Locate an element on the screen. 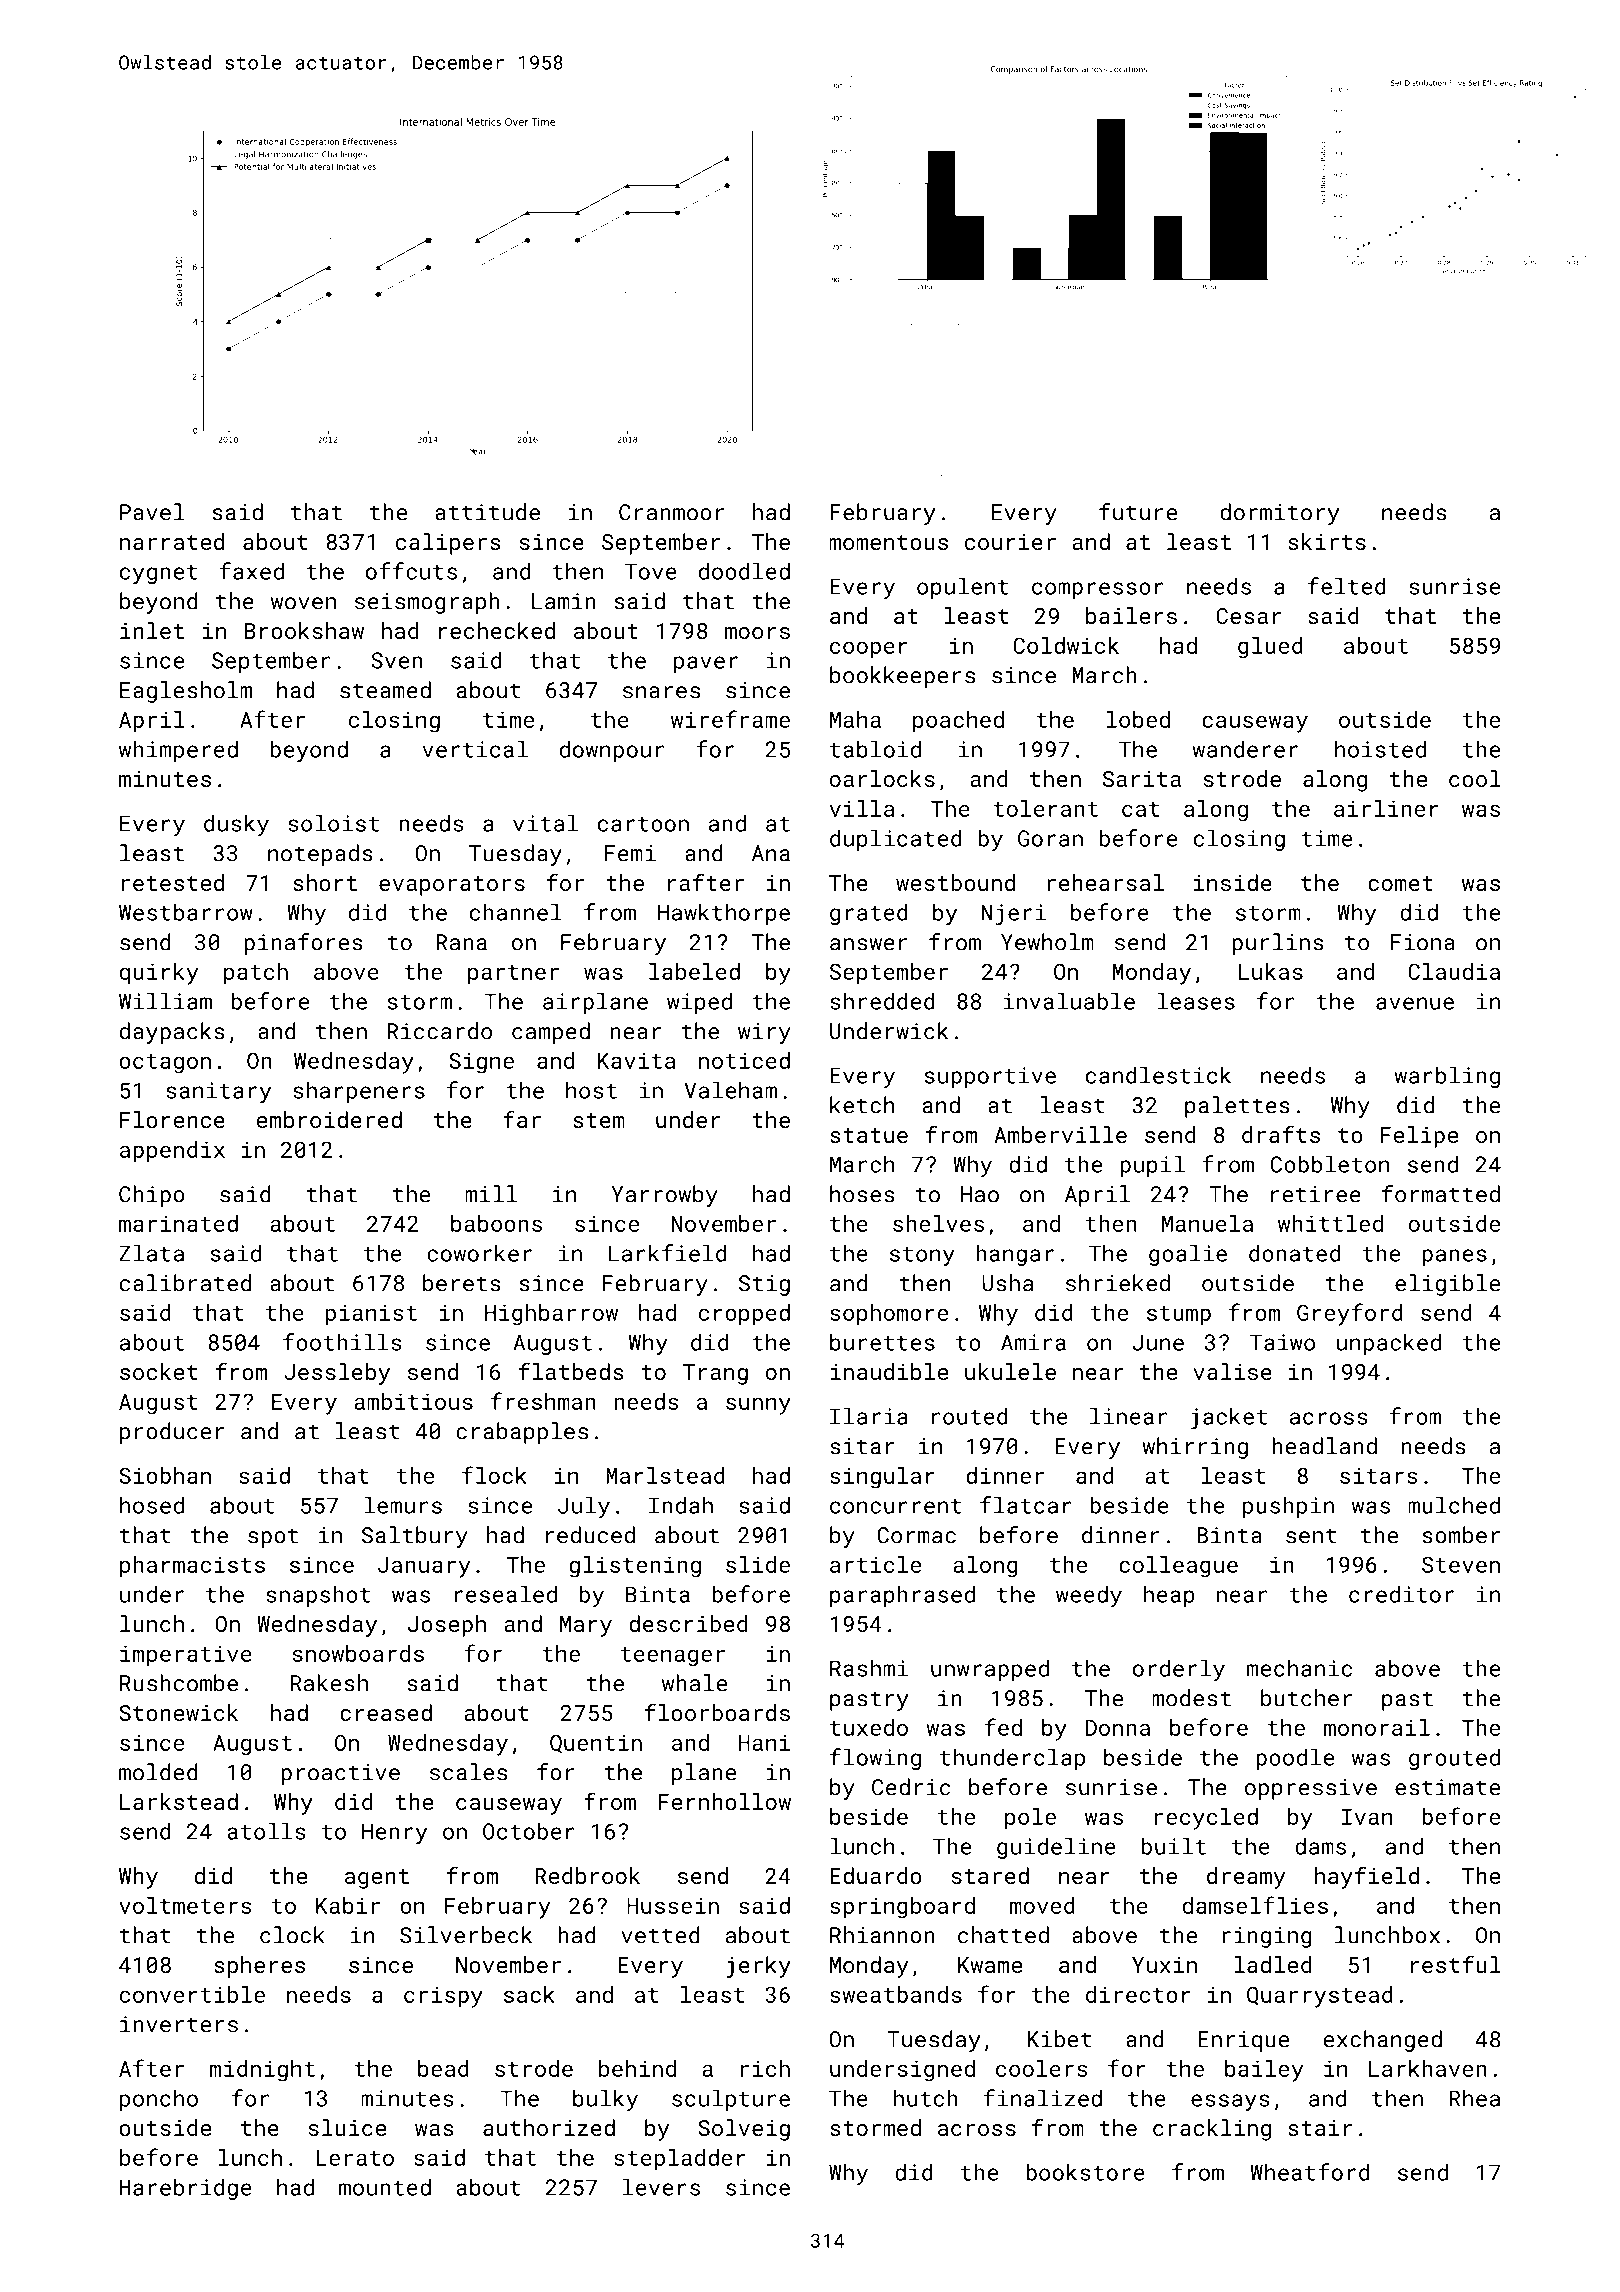 This screenshot has width=1620, height=2292. Taiwo is located at coordinates (1282, 1342).
